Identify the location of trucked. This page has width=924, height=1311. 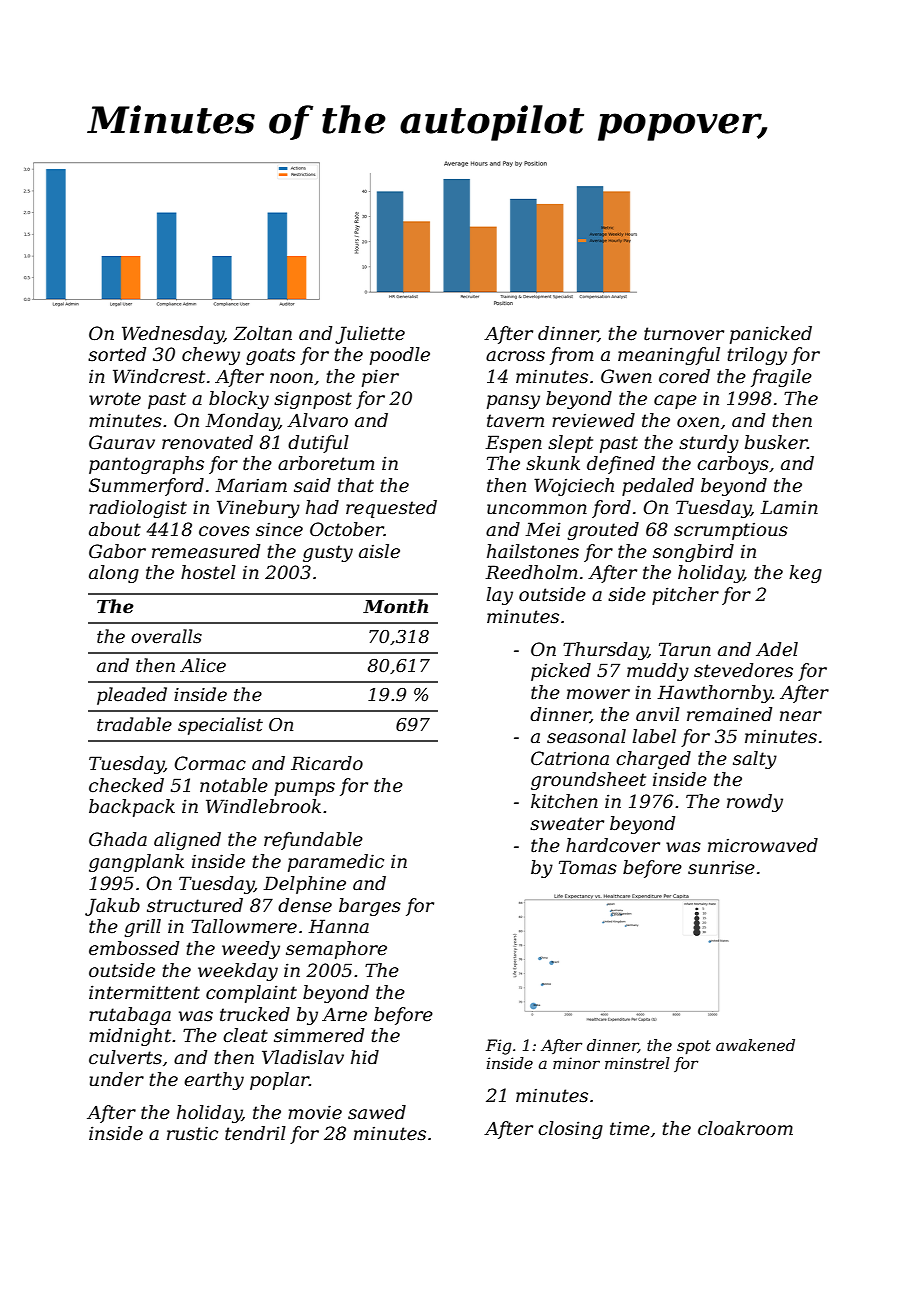
(255, 1014).
